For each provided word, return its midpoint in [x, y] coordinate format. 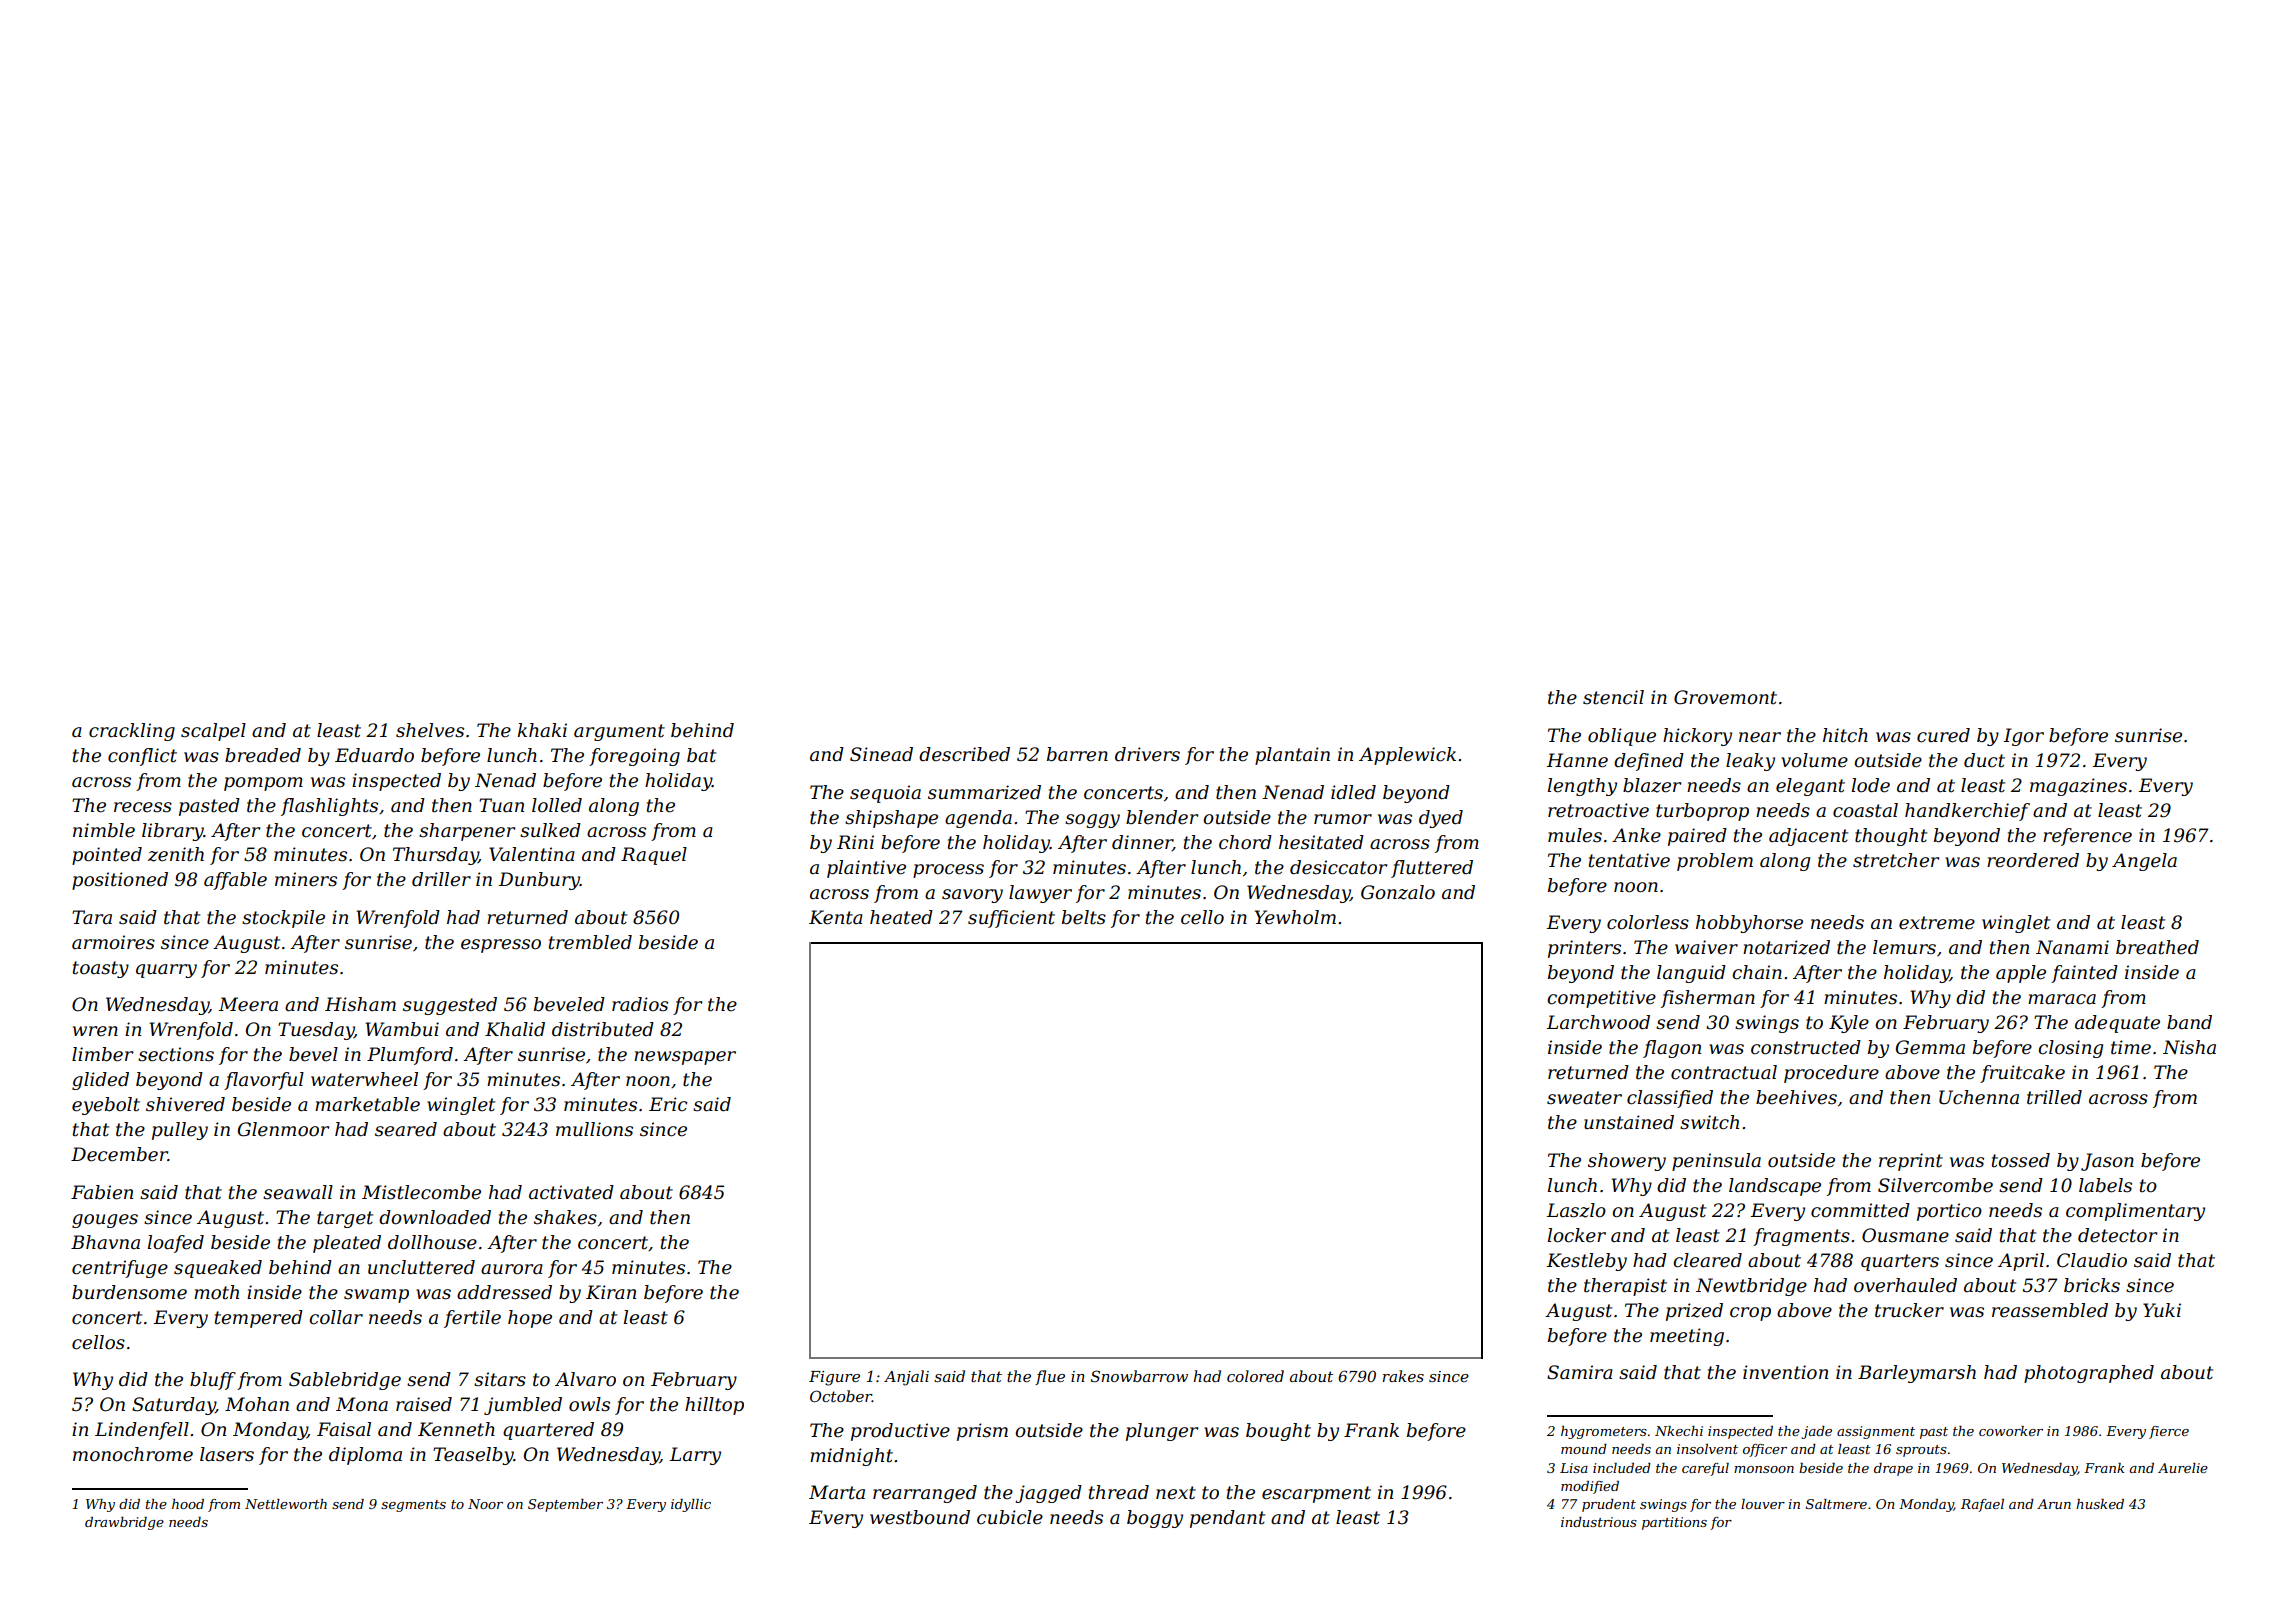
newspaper [685, 1058]
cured [1943, 735]
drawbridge [124, 1523]
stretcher [1896, 860]
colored [1255, 1376]
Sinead [881, 754]
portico [1949, 1212]
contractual [1724, 1072]
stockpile [283, 919]
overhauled [1905, 1285]
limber [102, 1054]
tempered [259, 1319]
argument [619, 732]
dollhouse [432, 1242]
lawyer [1040, 894]
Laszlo [1576, 1210]
